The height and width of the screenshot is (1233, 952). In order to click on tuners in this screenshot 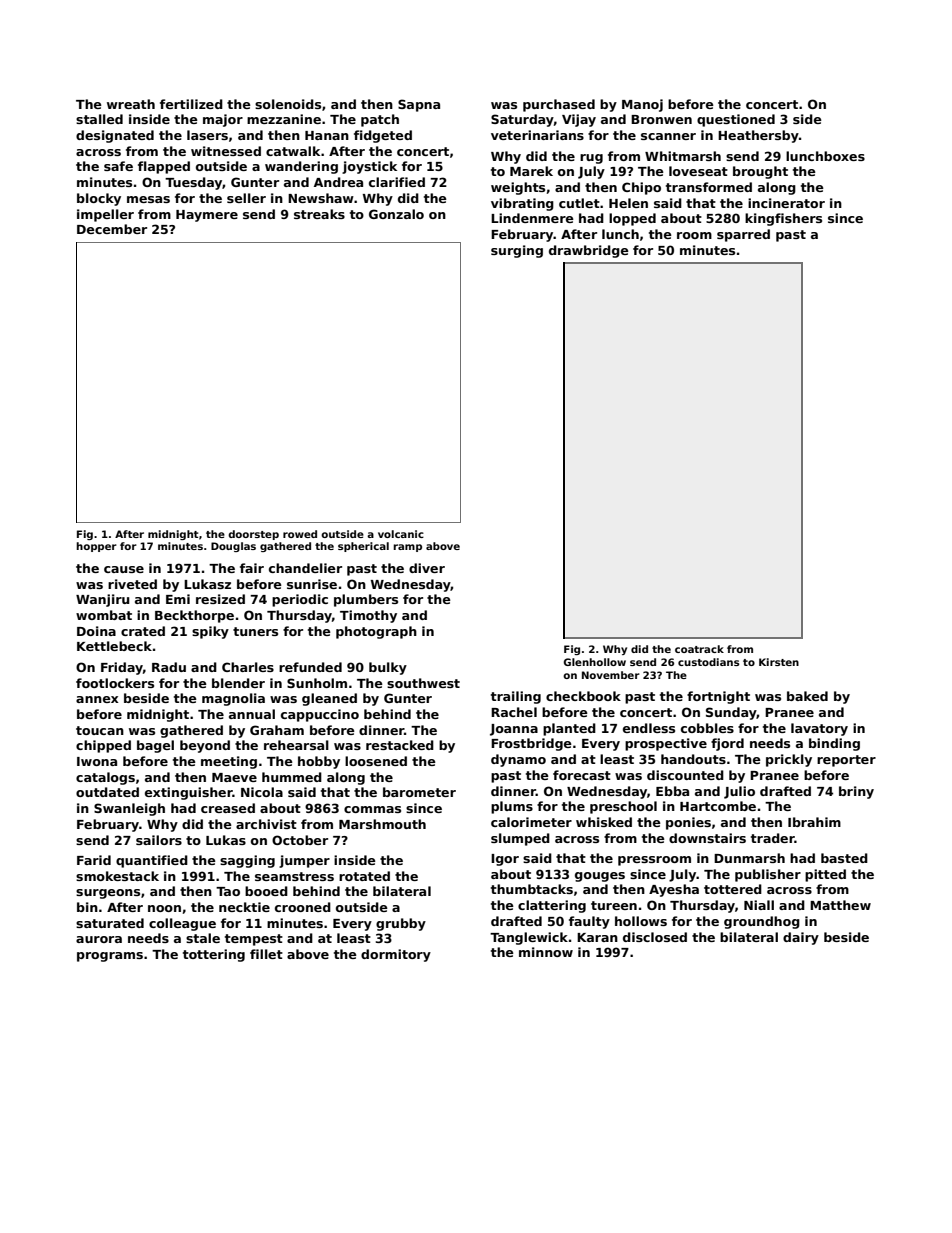, I will do `click(255, 631)`.
